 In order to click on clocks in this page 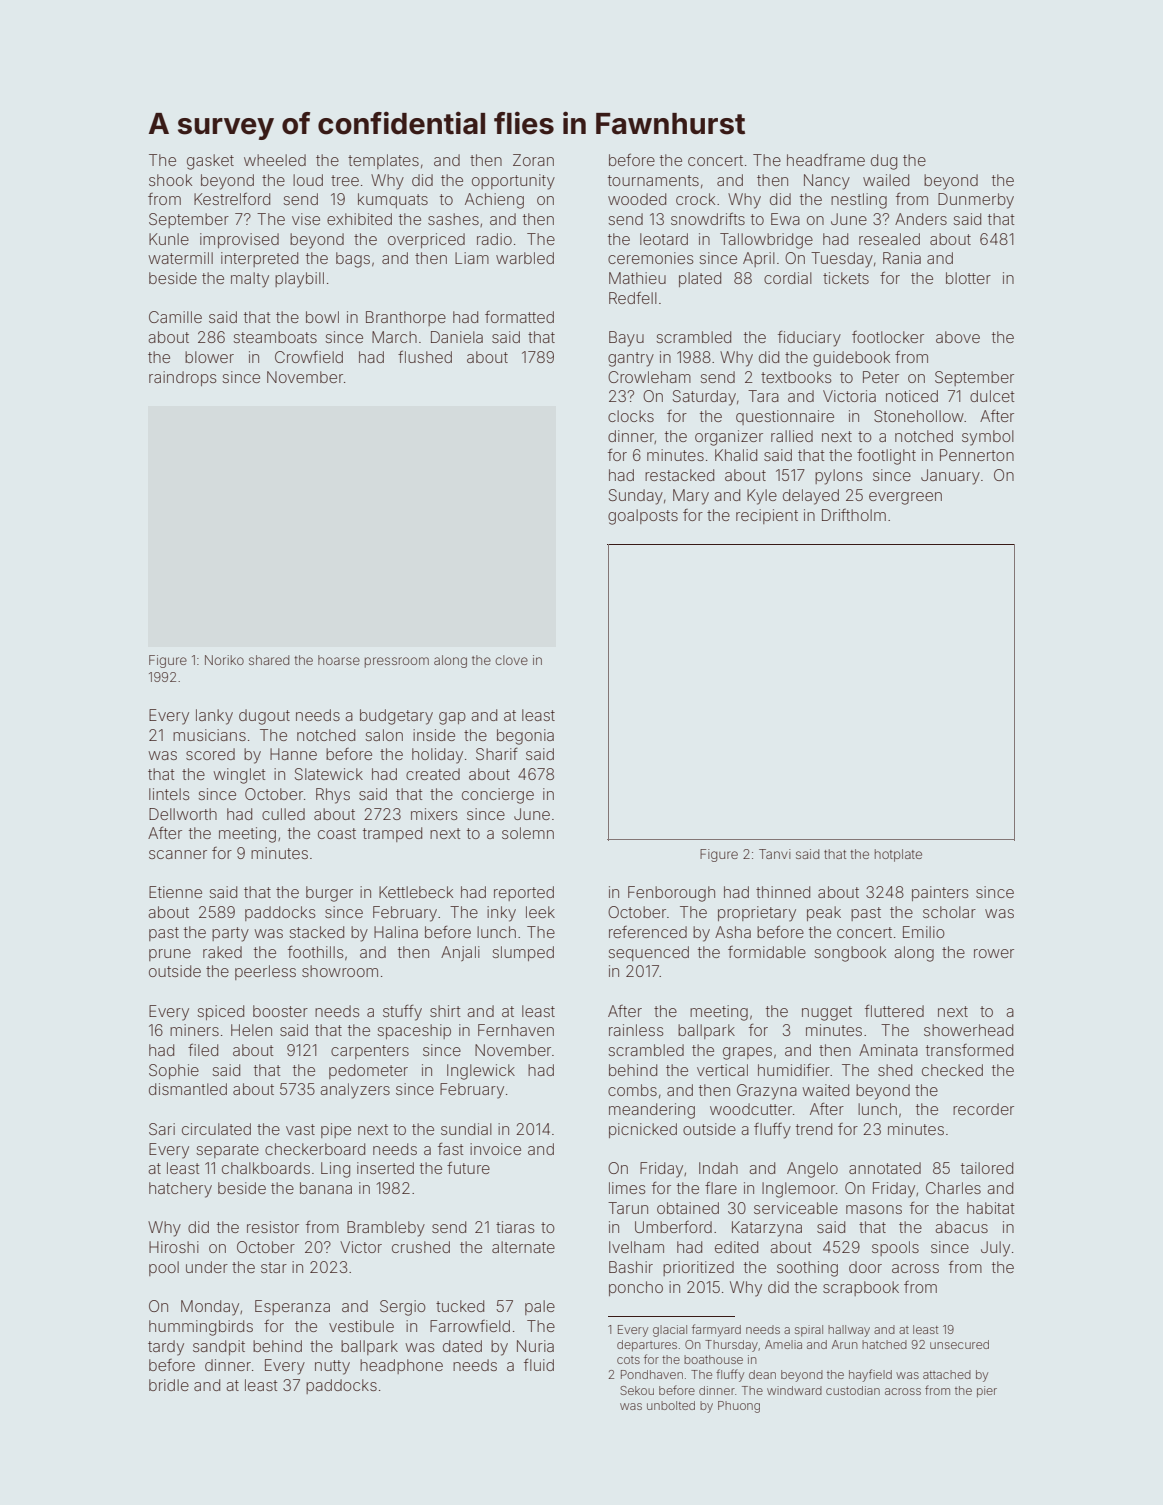, I will do `click(631, 416)`.
